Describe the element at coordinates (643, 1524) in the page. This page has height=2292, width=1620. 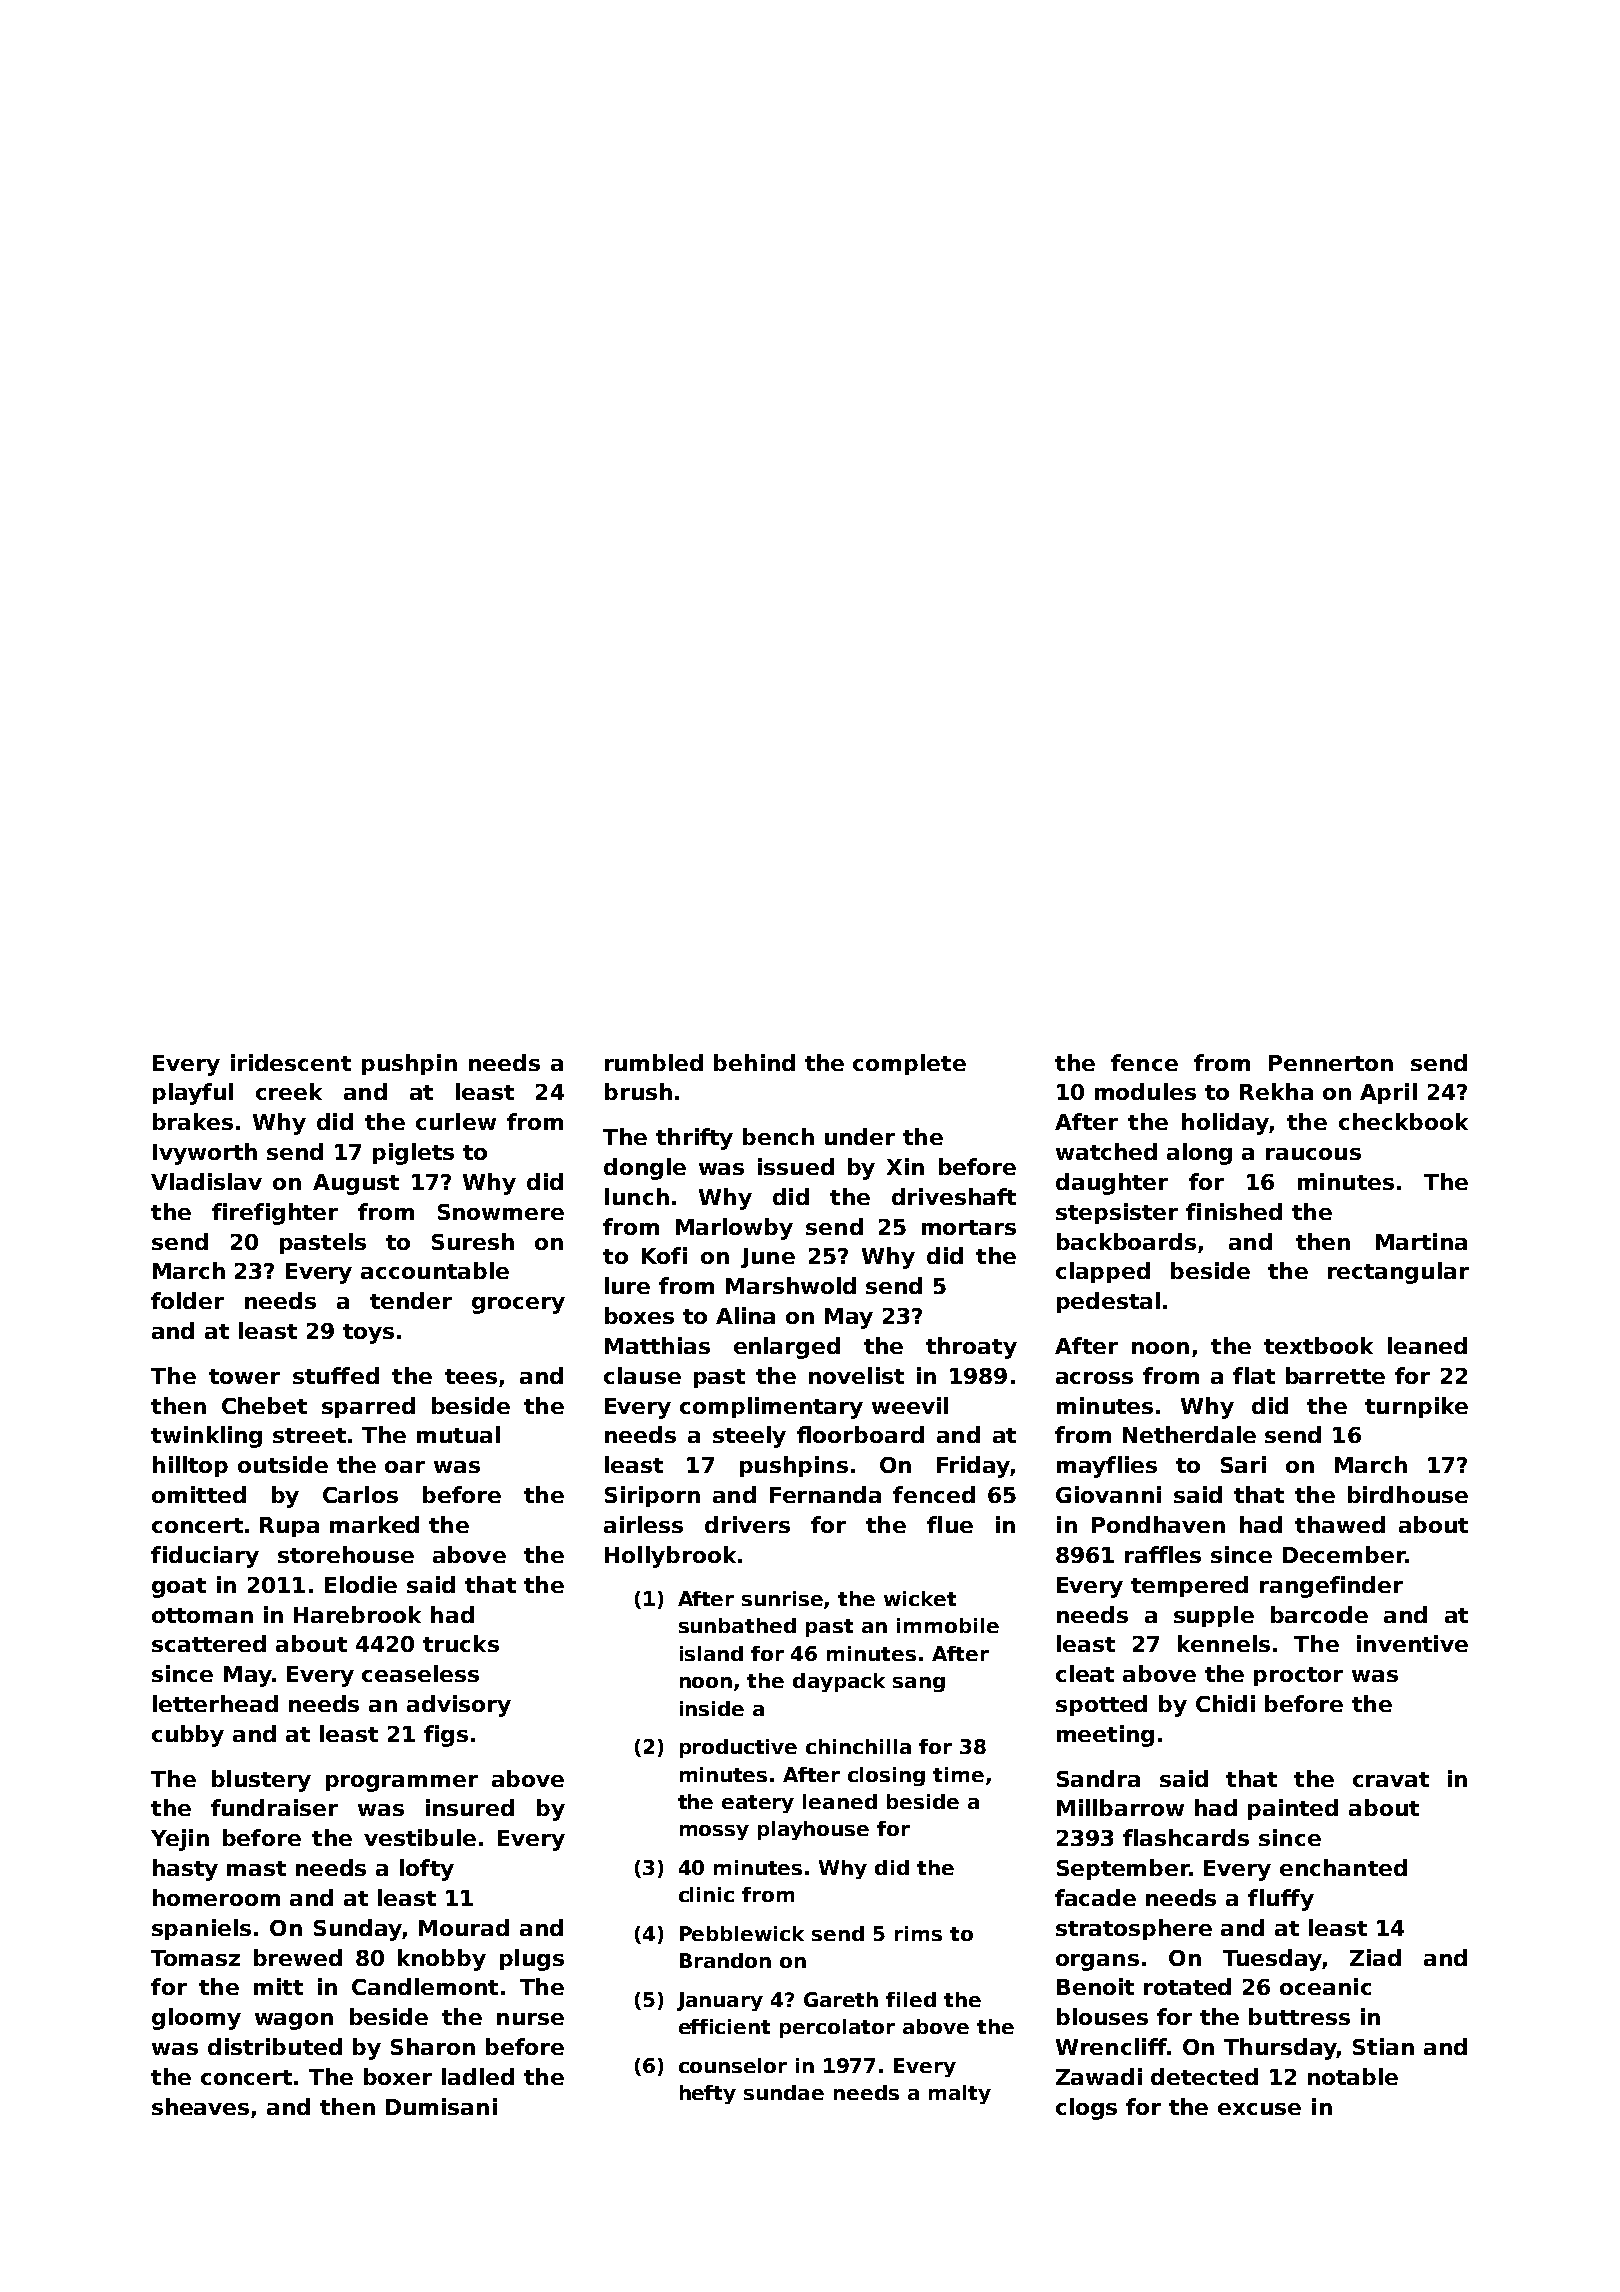
I see `airless` at that location.
